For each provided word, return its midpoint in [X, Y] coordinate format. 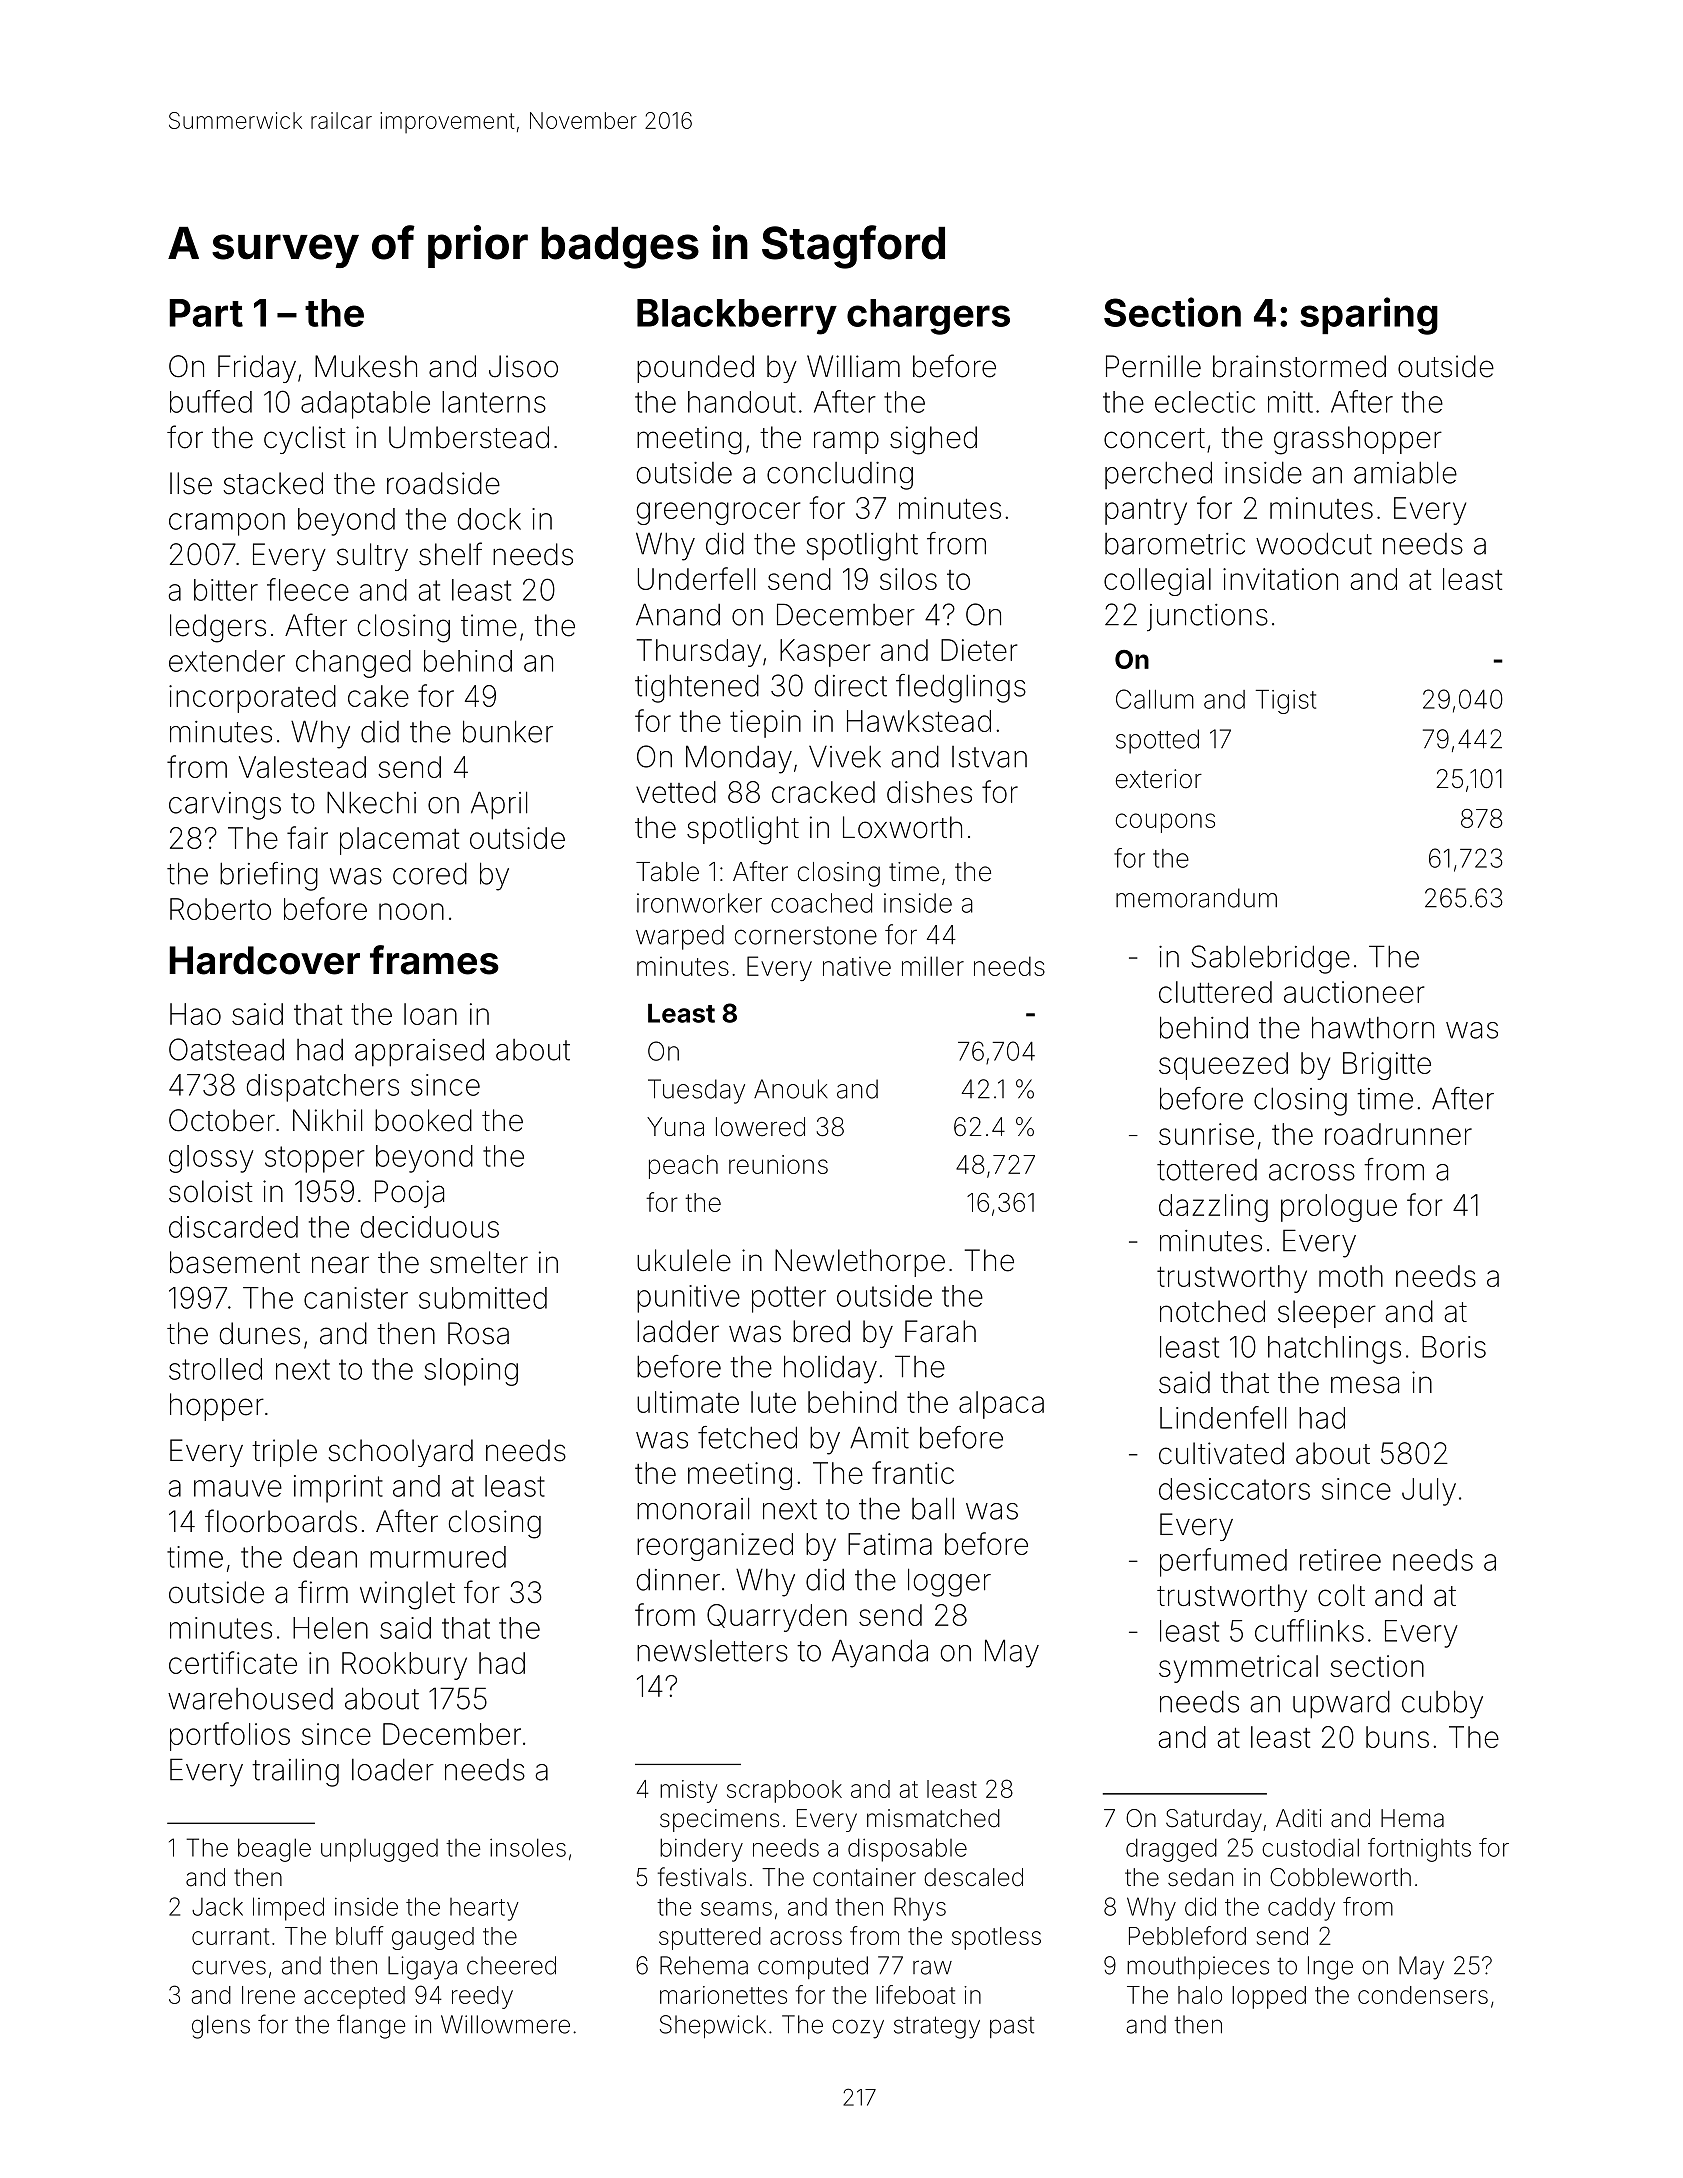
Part [206, 313]
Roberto [220, 909]
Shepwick [713, 2027]
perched [1158, 475]
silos [908, 579]
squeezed [1223, 1066]
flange [371, 2026]
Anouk [791, 1089]
